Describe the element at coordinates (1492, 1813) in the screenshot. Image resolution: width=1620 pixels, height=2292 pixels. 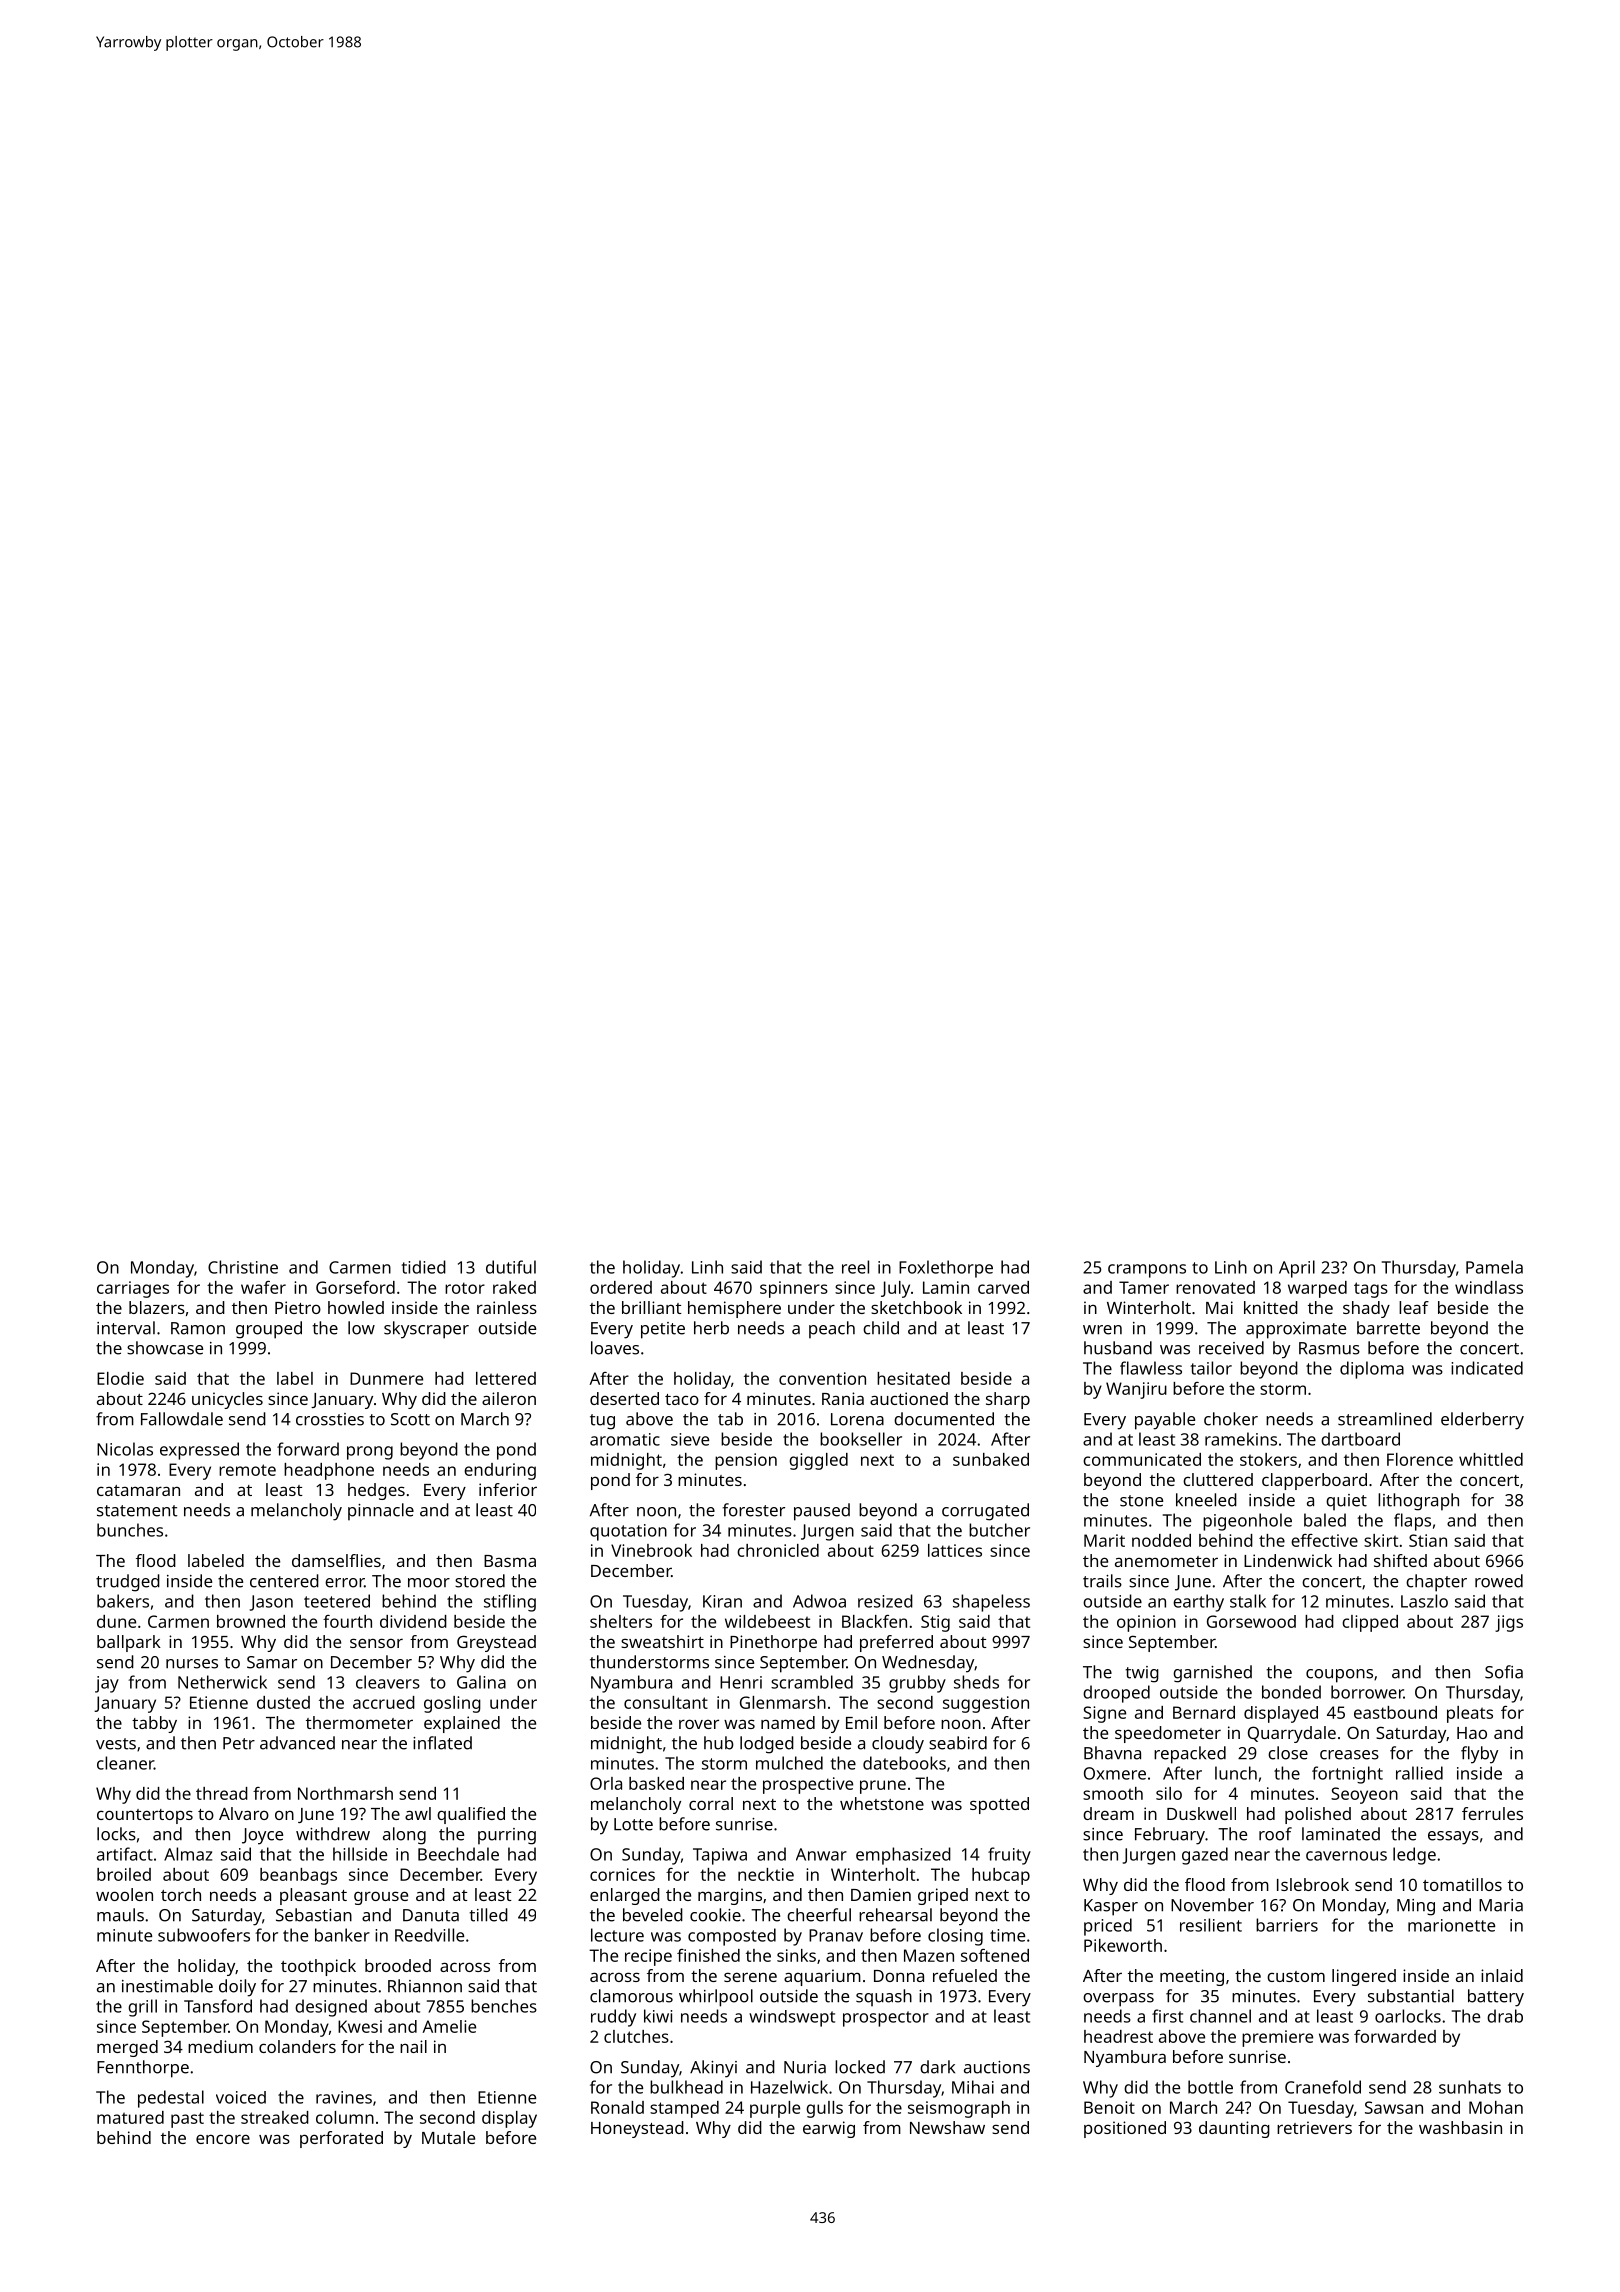
I see `ferrules` at that location.
